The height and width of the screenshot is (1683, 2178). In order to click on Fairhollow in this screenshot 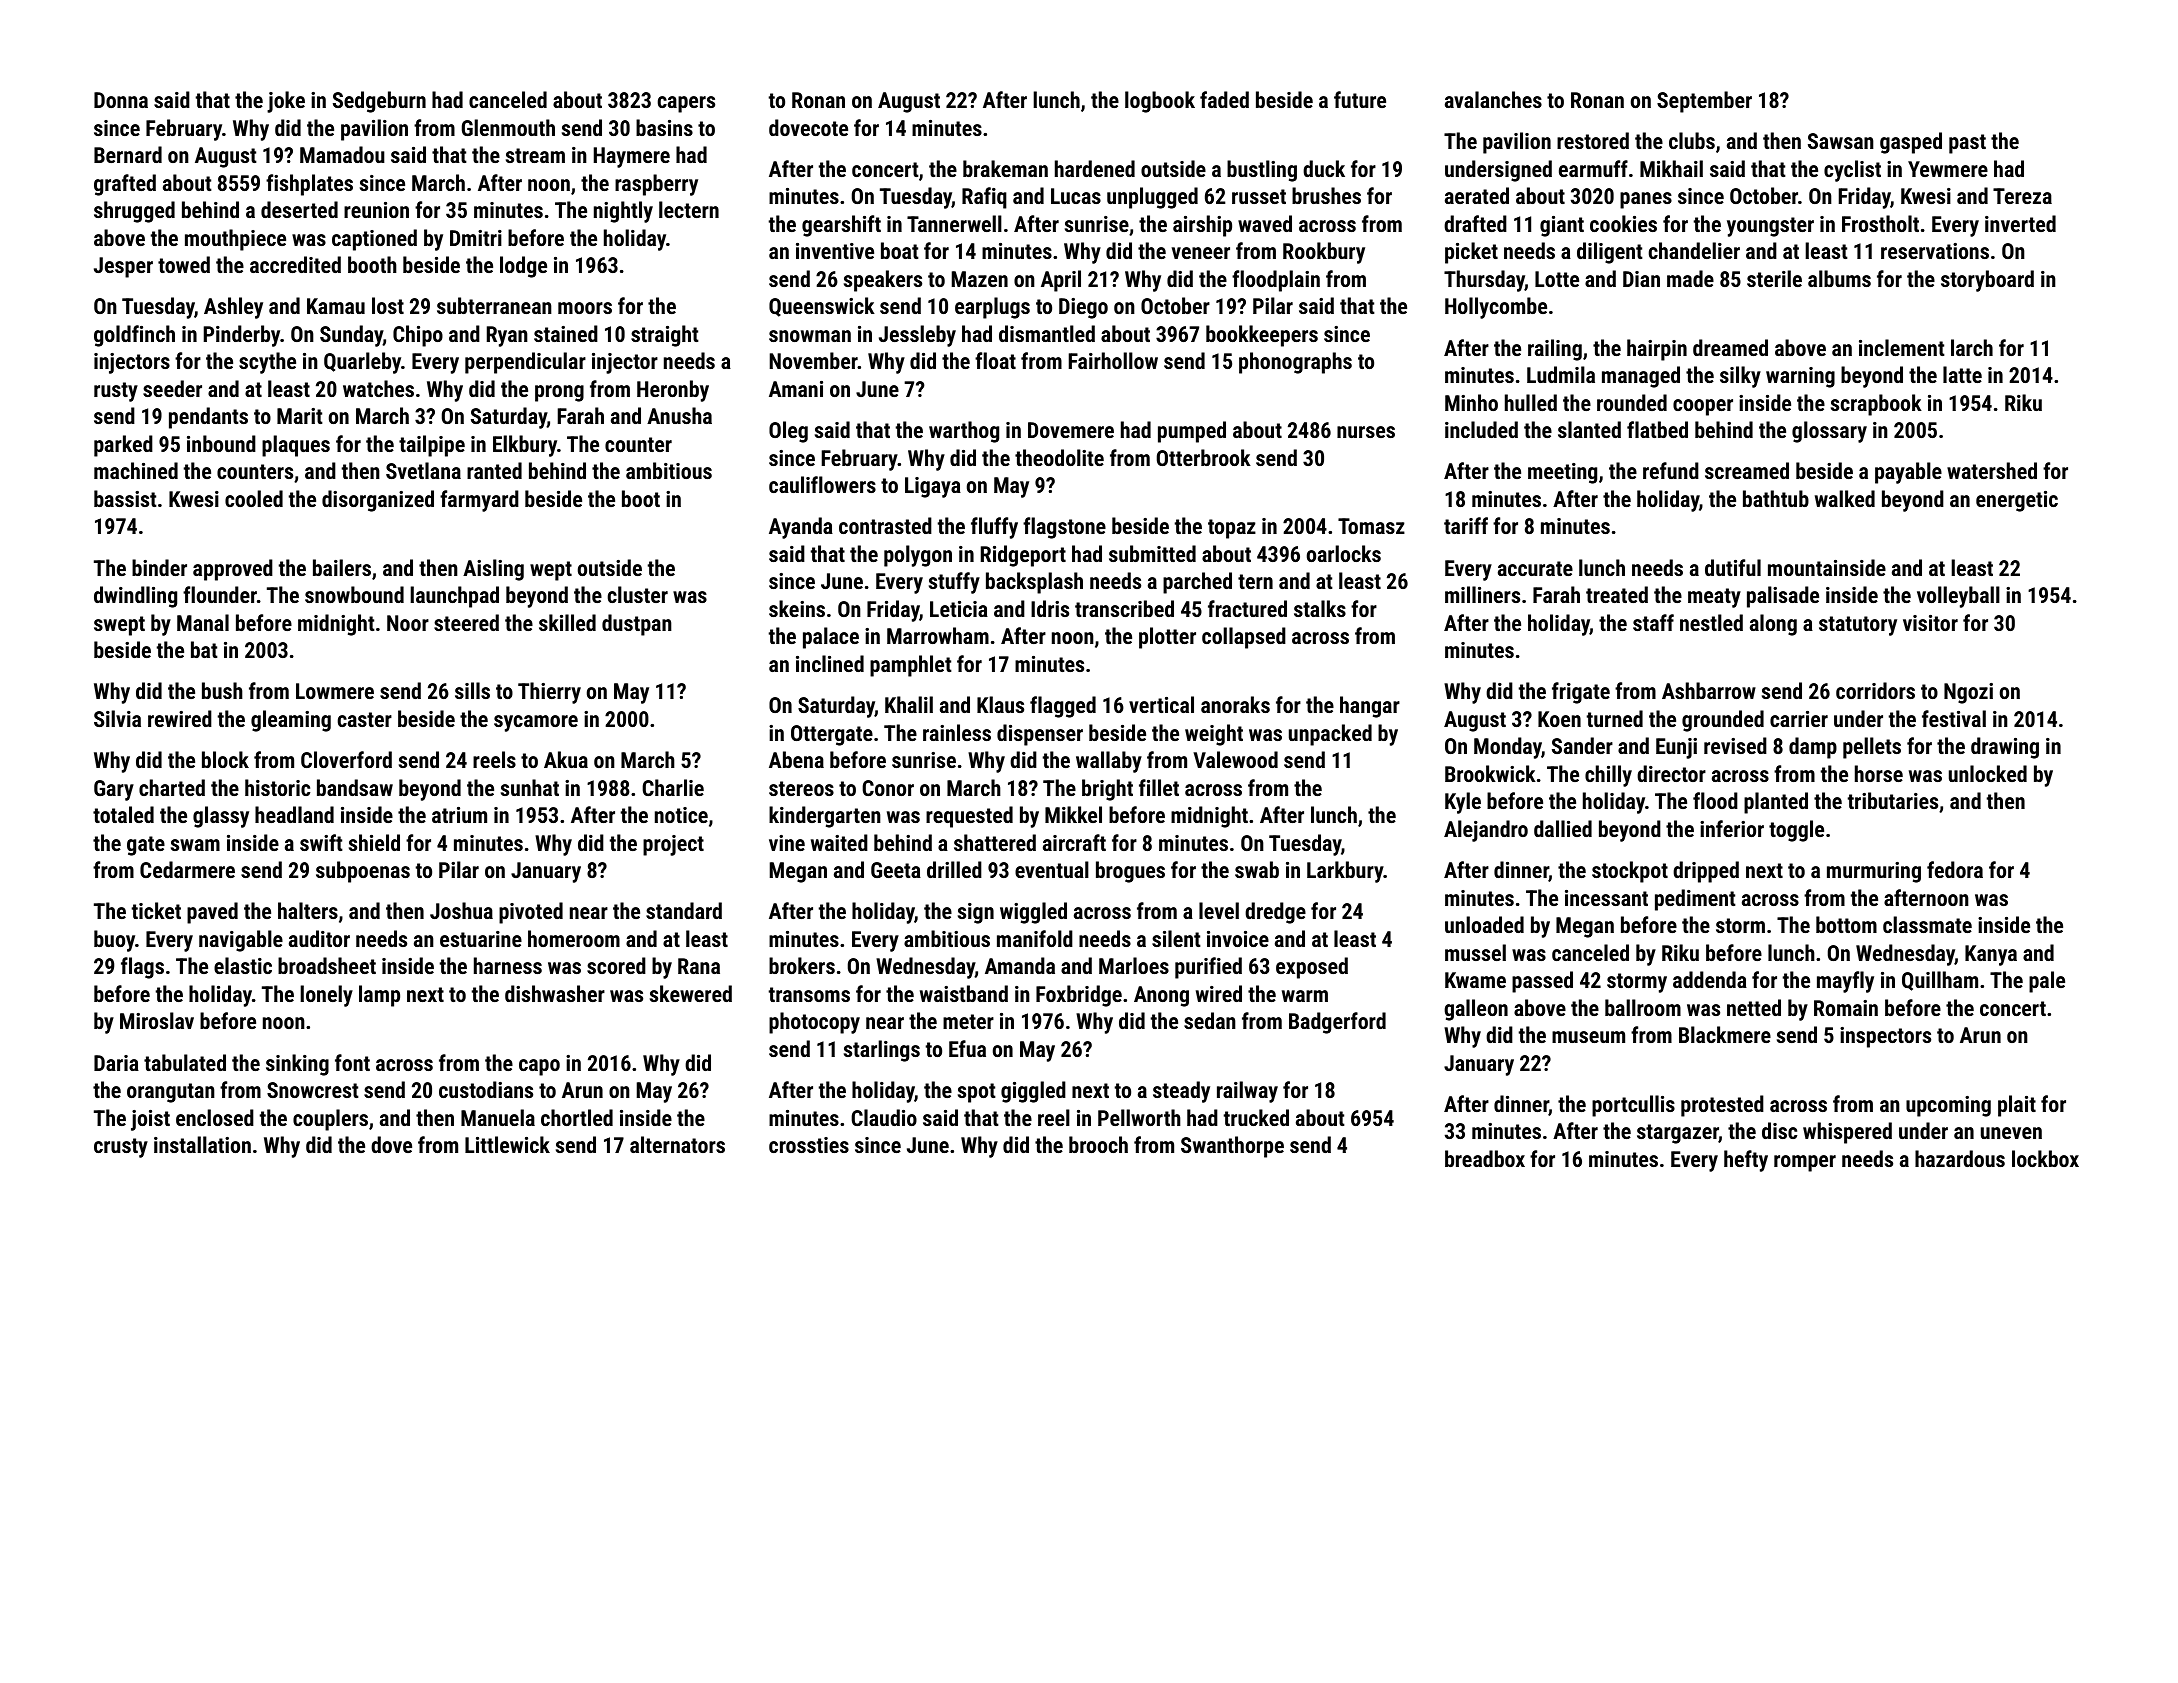, I will do `click(1113, 360)`.
